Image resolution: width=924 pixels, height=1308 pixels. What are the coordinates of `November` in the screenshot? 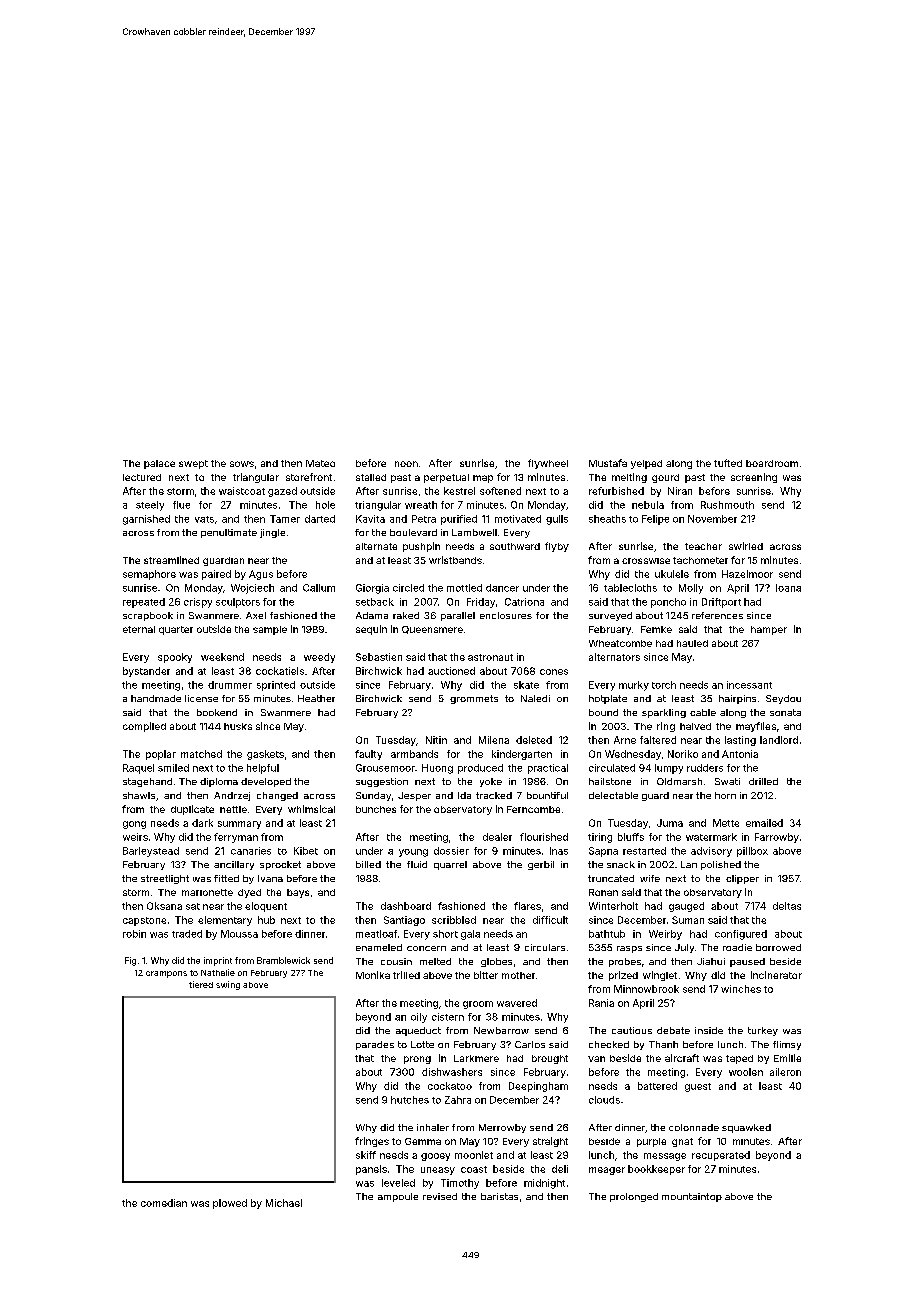 It's located at (712, 519).
